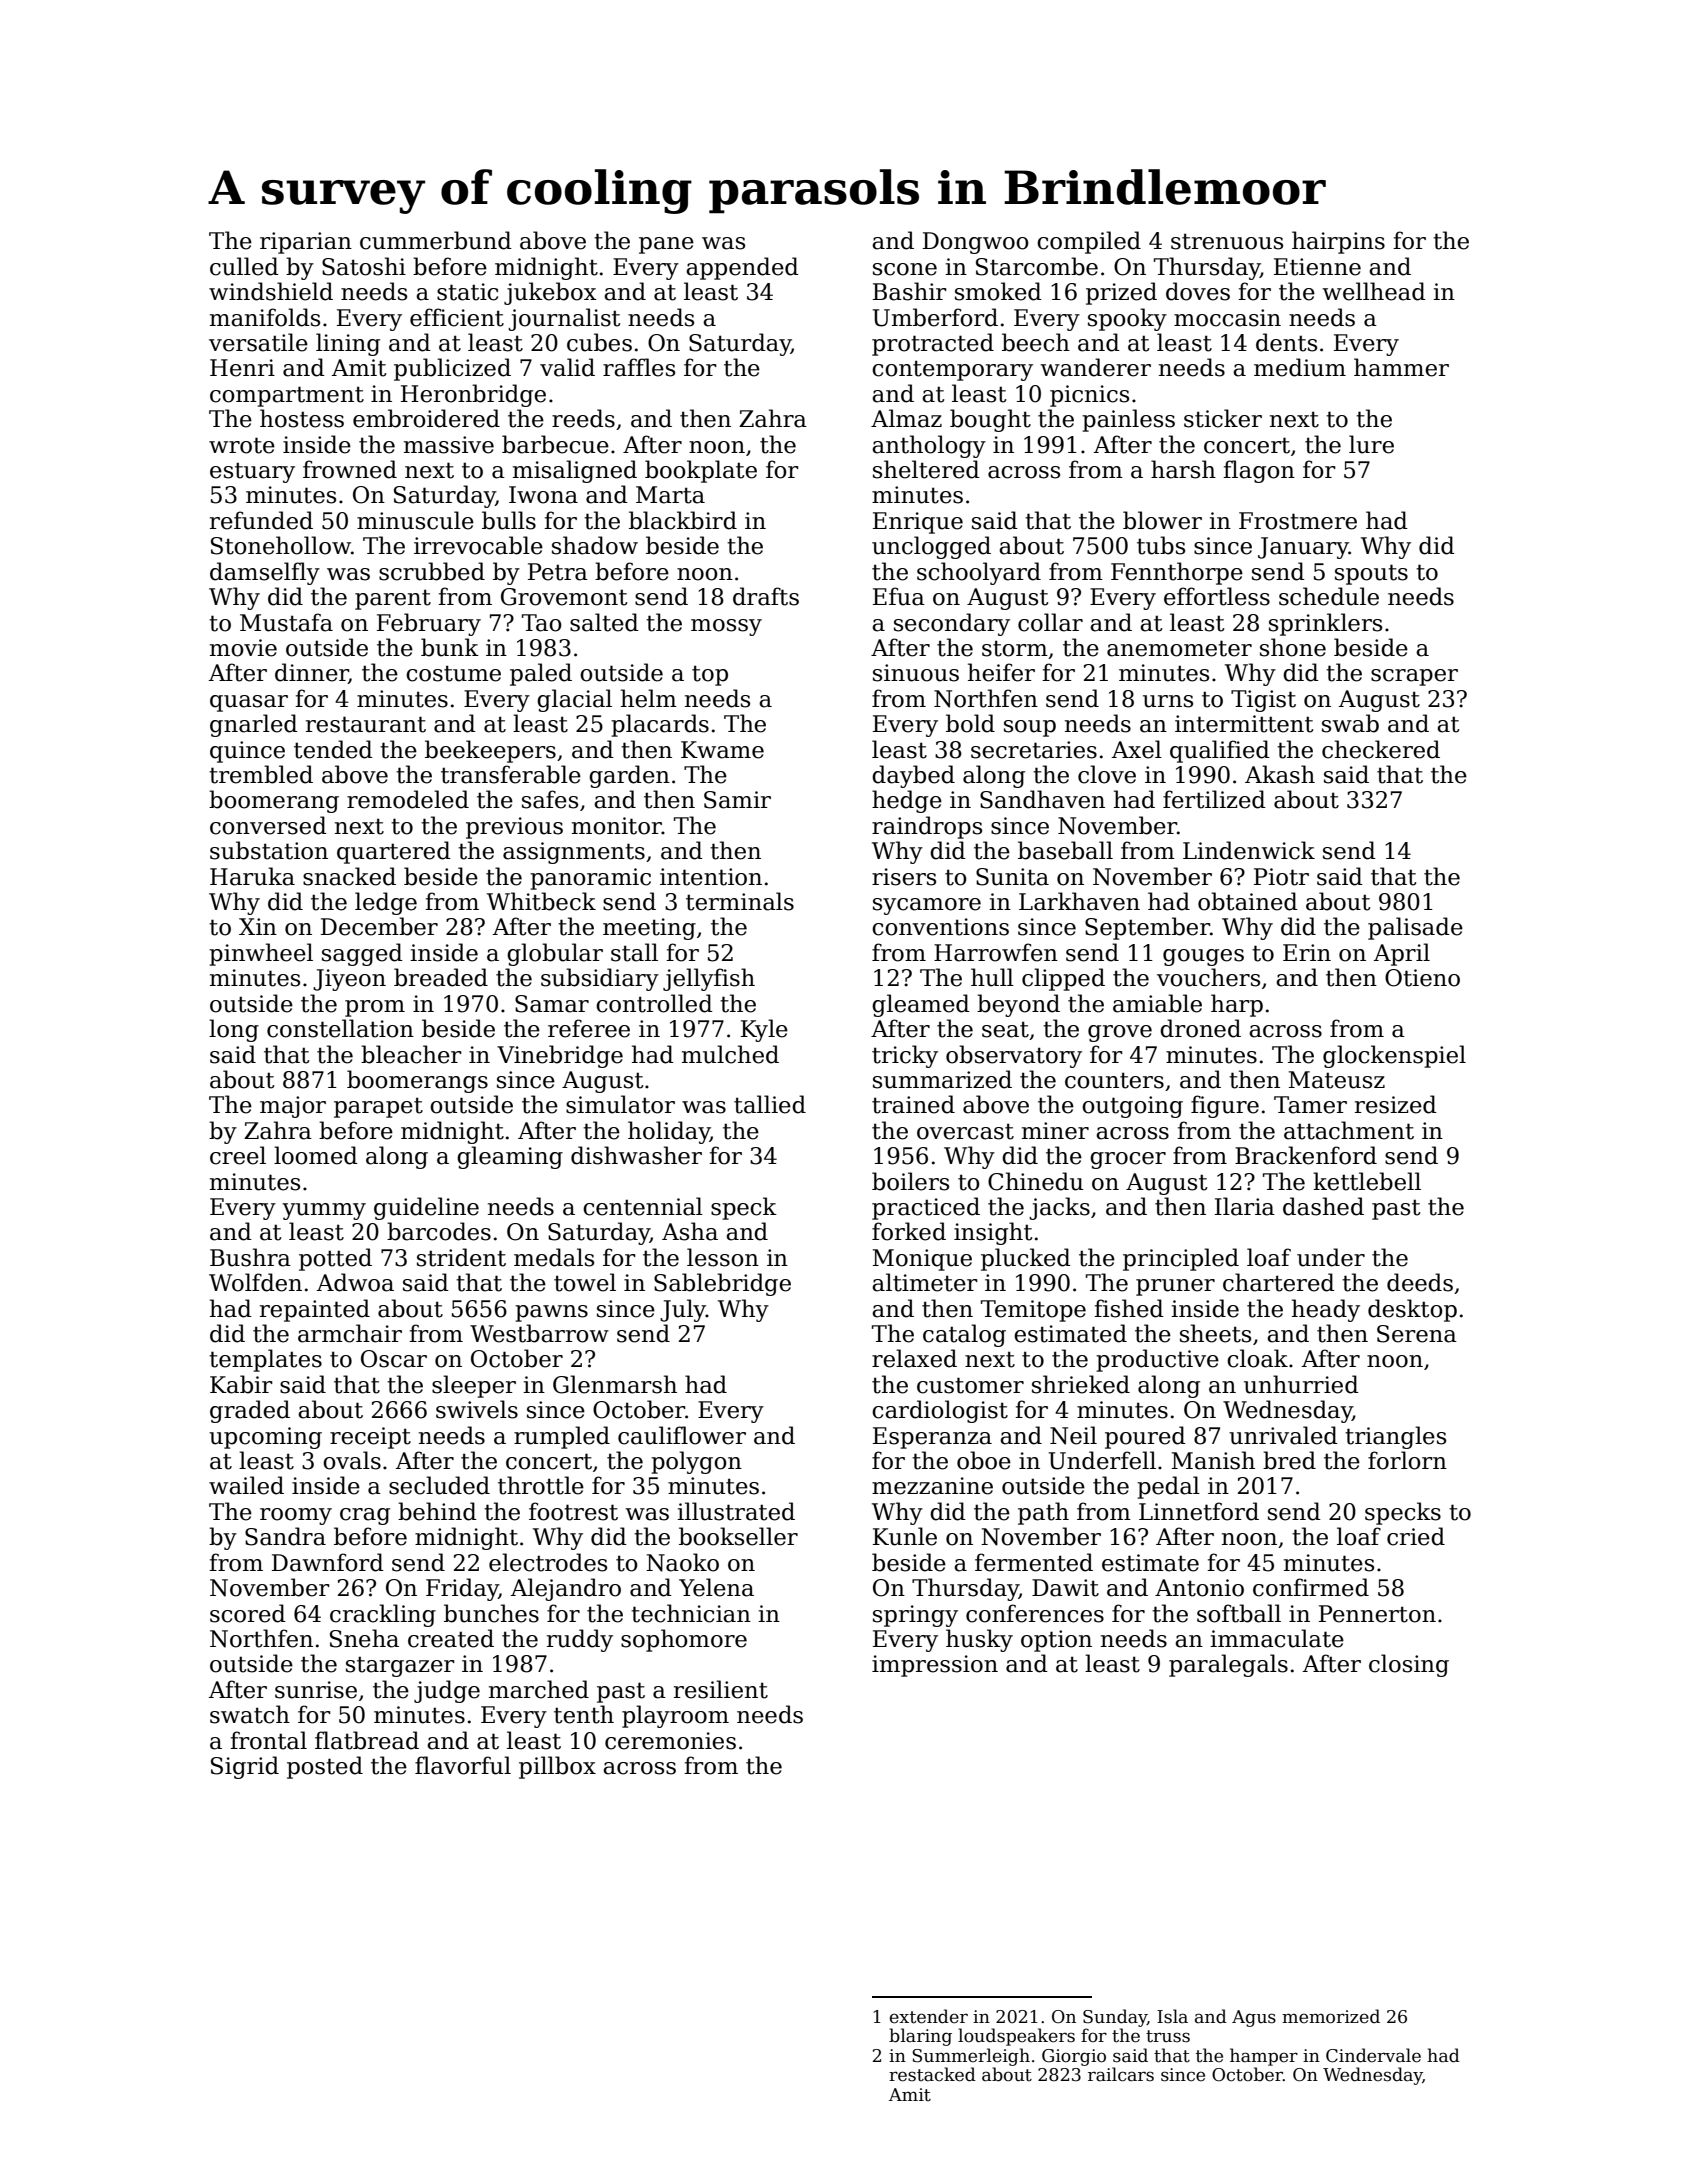 This screenshot has width=1683, height=2178. I want to click on hammer, so click(1401, 367).
